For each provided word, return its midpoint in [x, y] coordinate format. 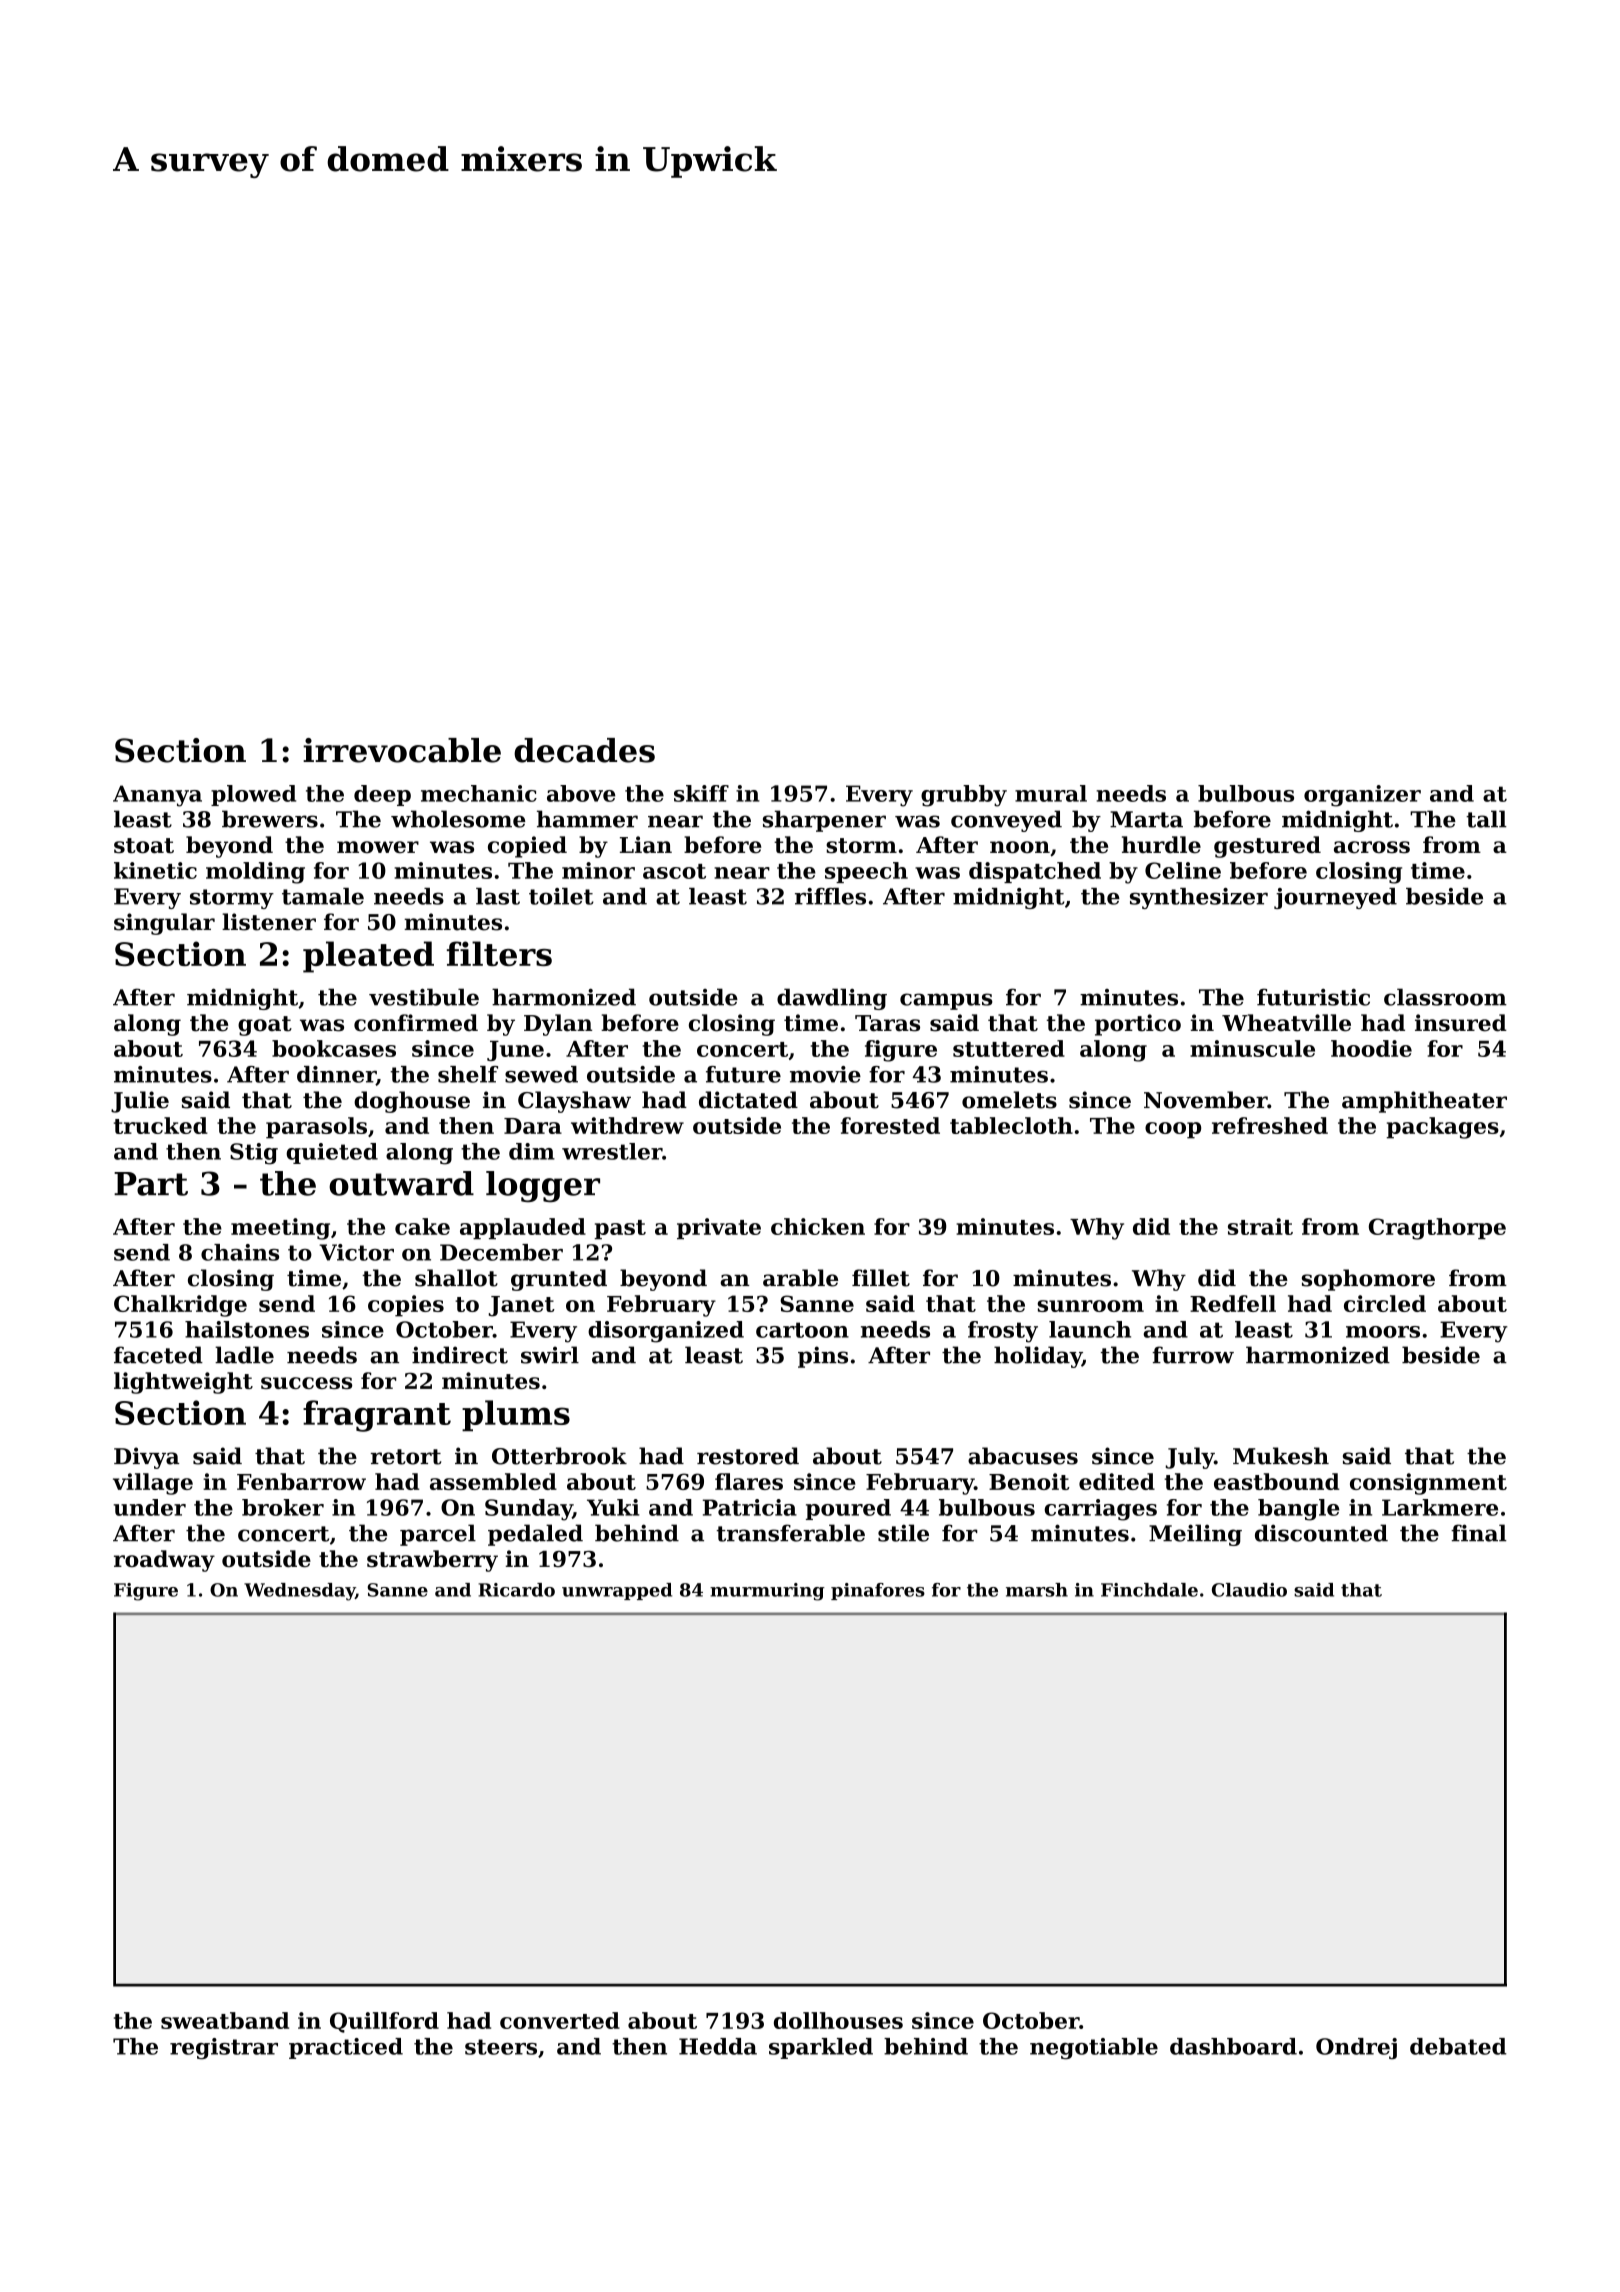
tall [1486, 819]
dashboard [1233, 2046]
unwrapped [617, 1591]
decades [584, 750]
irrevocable [402, 750]
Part [151, 1184]
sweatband [225, 2020]
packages [1442, 1128]
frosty [1003, 1332]
